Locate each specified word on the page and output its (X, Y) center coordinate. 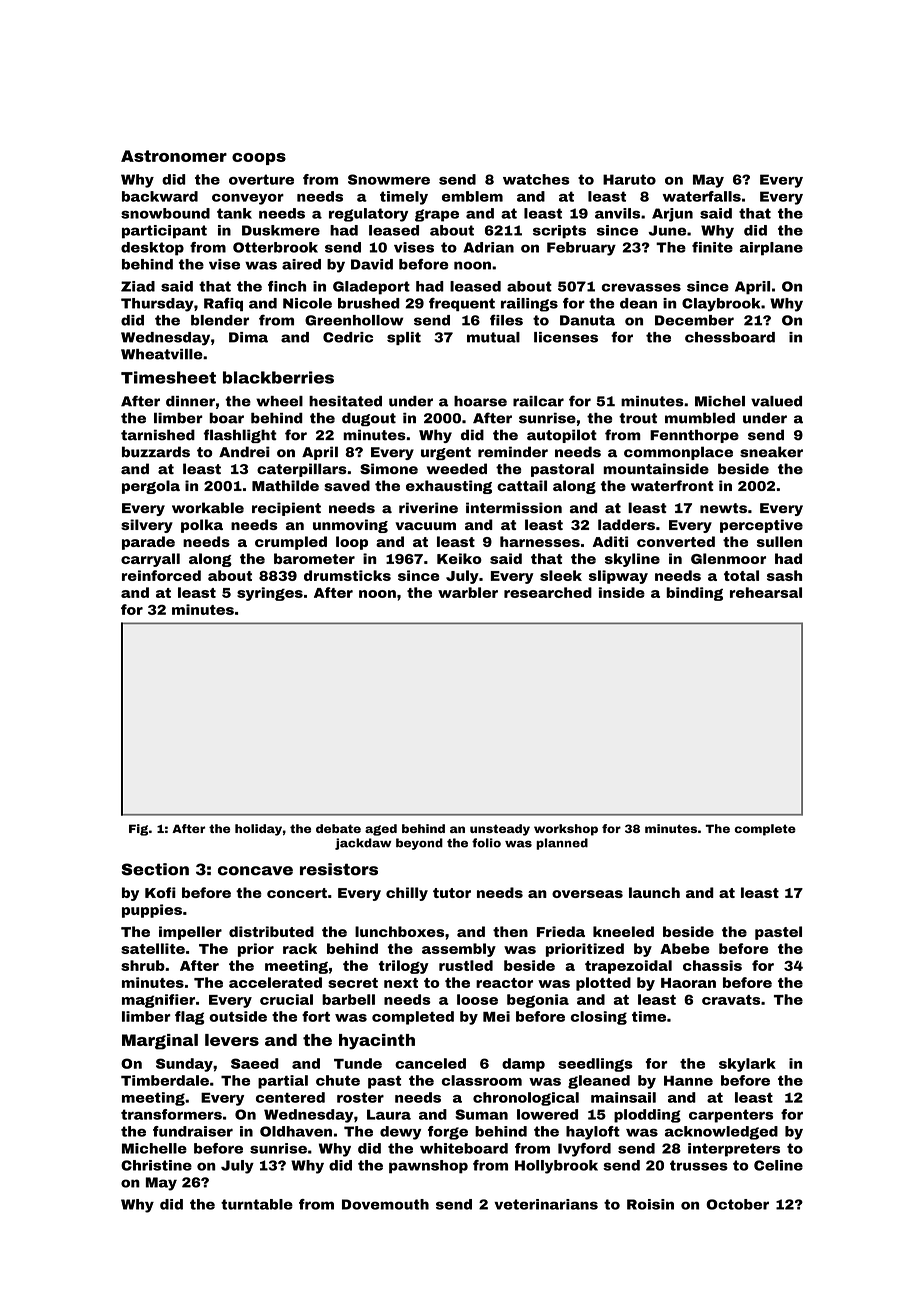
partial (283, 1082)
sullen (779, 541)
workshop (566, 830)
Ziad (138, 286)
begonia (538, 1001)
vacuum (425, 526)
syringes (270, 594)
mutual (493, 337)
